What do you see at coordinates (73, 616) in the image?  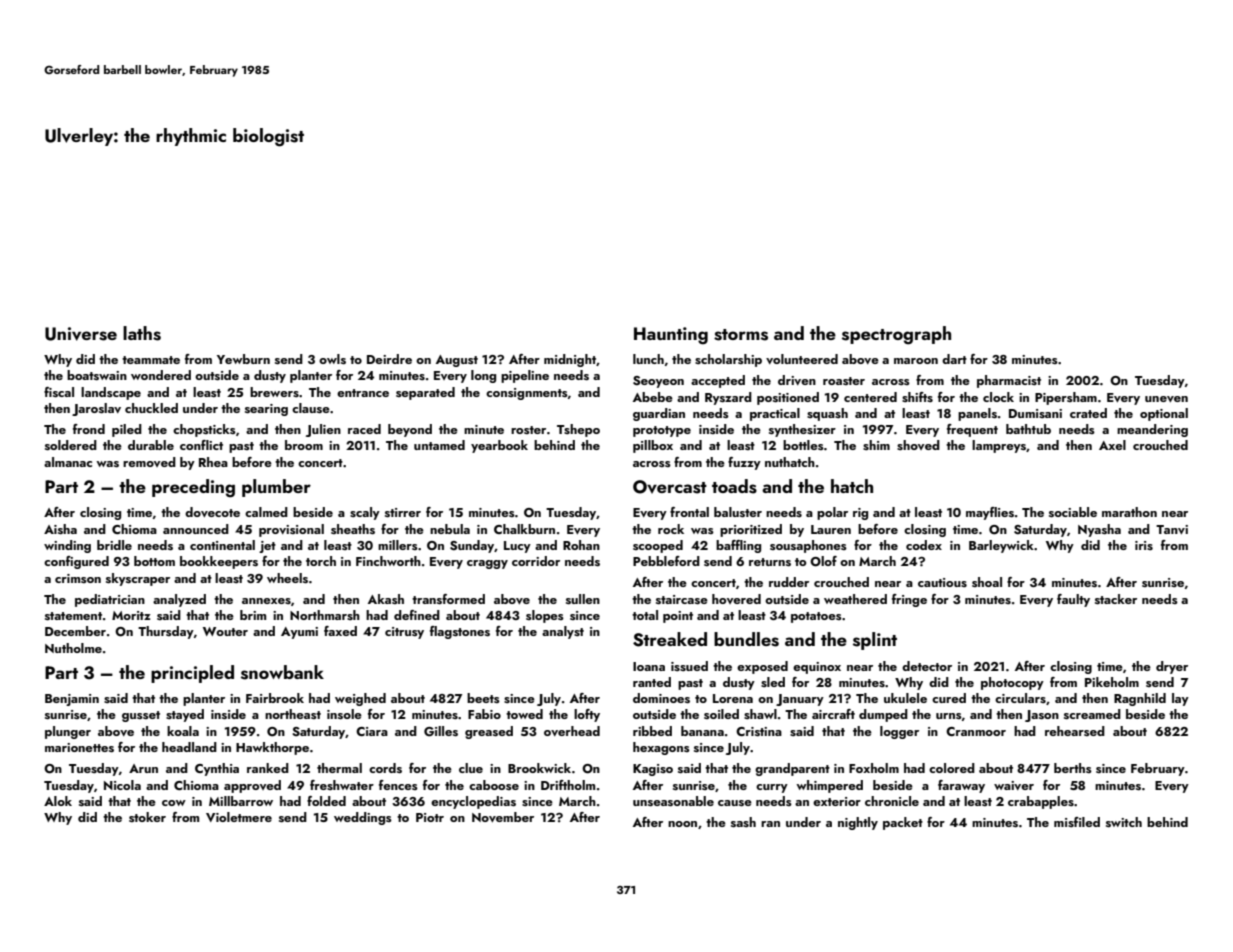 I see `statement` at bounding box center [73, 616].
